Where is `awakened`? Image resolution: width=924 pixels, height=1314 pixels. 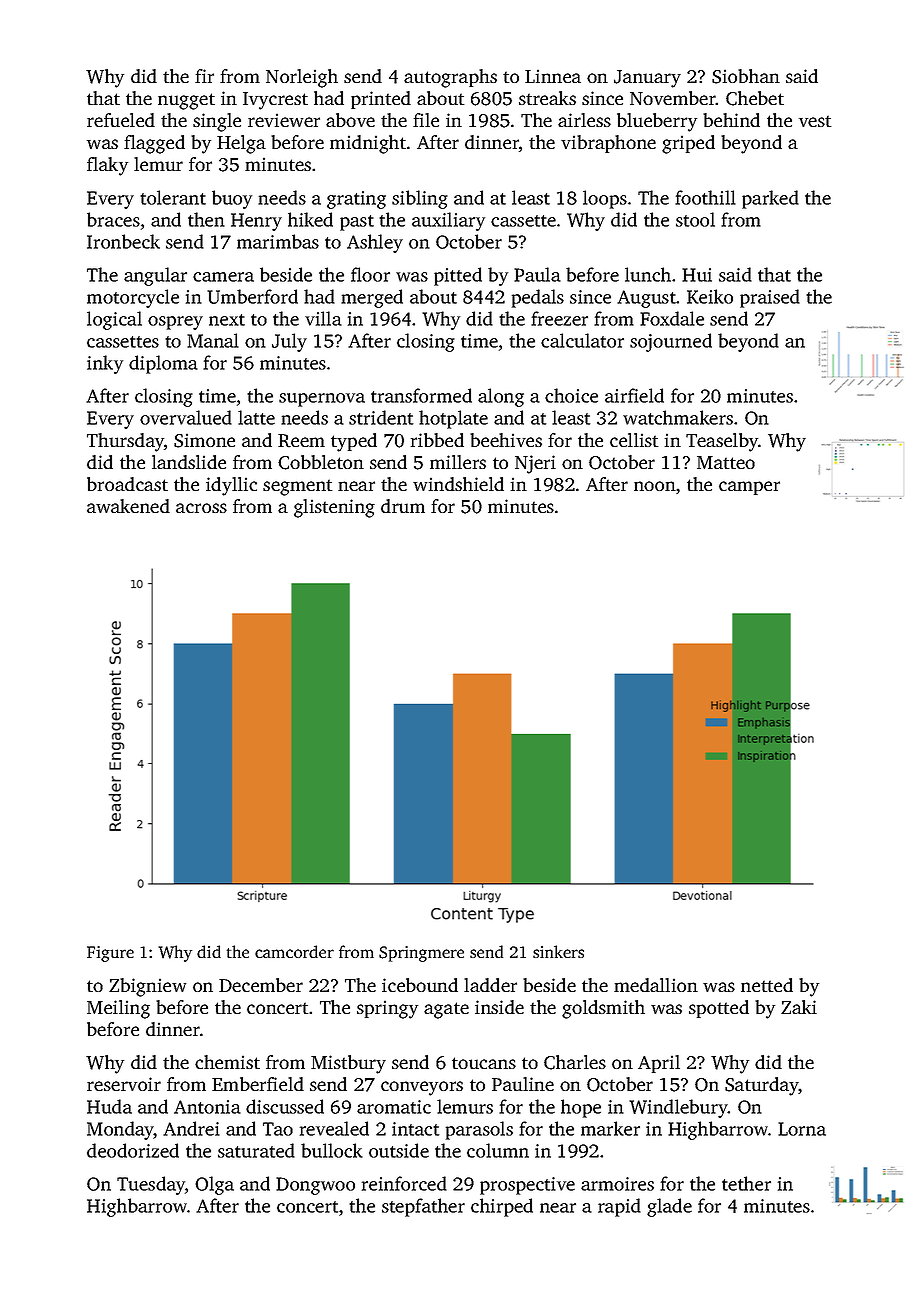
awakened is located at coordinates (128, 506).
